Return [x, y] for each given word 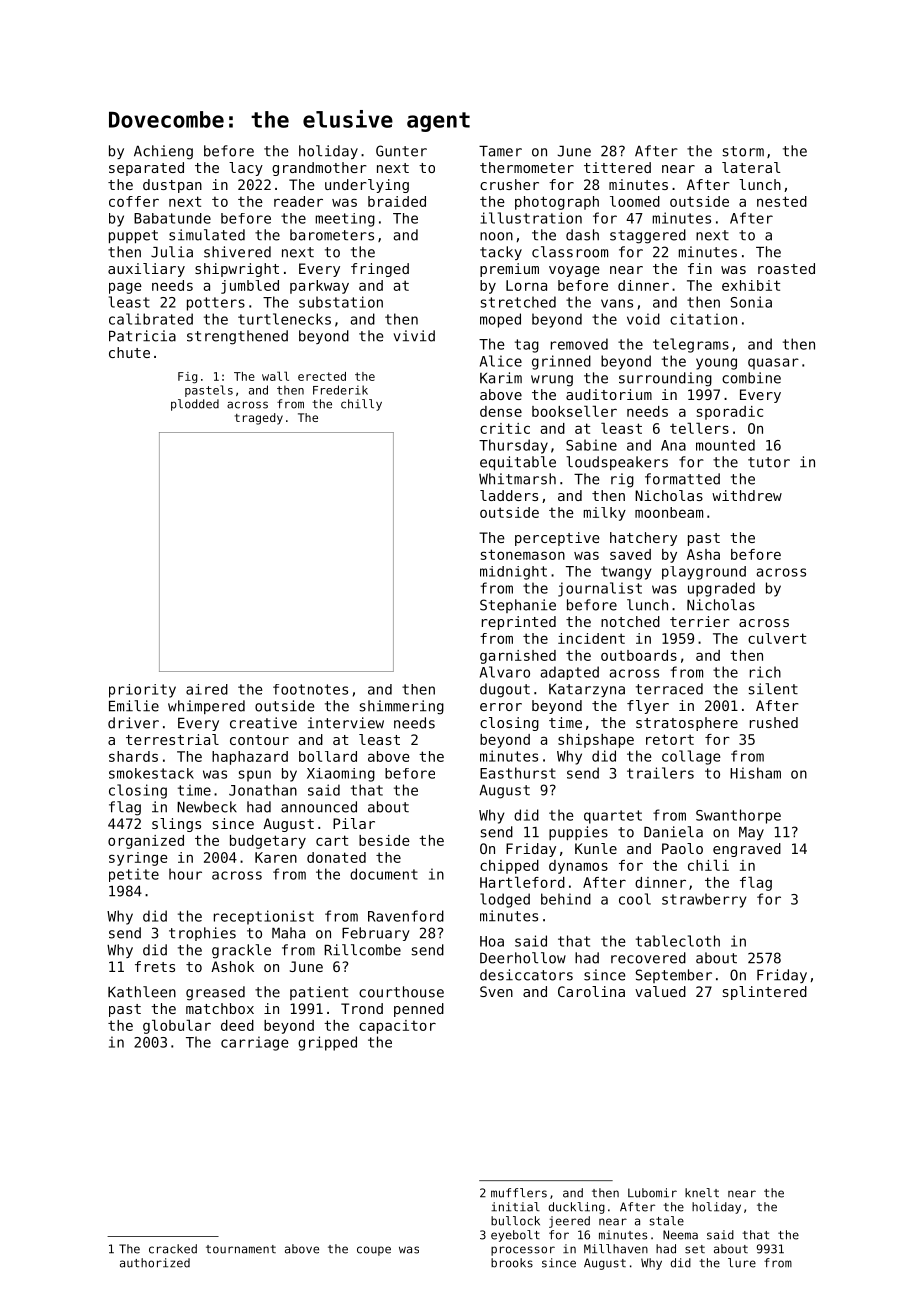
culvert [777, 638]
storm [743, 151]
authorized [155, 1263]
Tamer [500, 151]
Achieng [163, 152]
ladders [509, 495]
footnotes [310, 689]
